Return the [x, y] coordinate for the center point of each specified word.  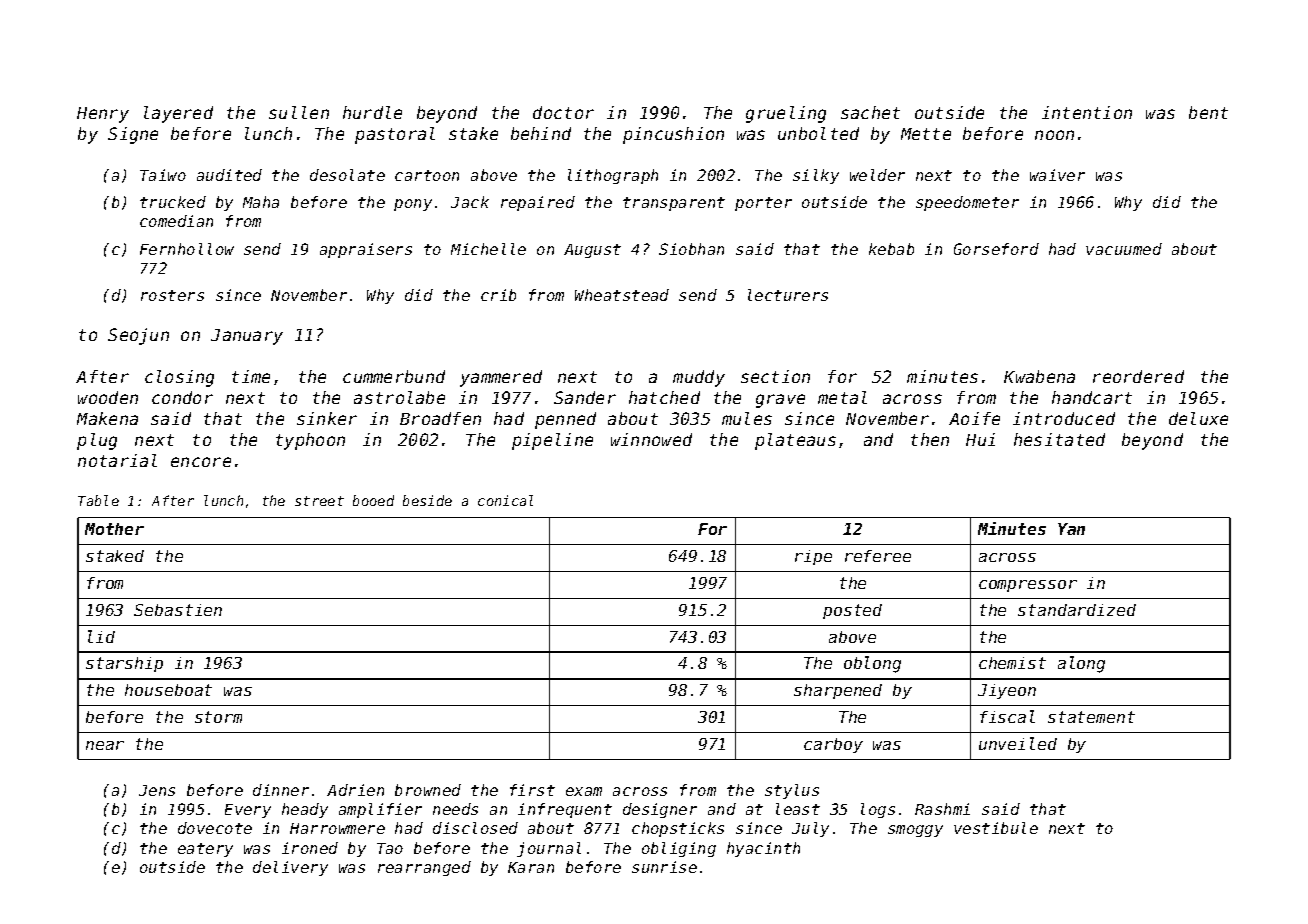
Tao [390, 848]
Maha [261, 202]
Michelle [488, 249]
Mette [926, 134]
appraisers [366, 250]
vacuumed [1124, 249]
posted [852, 611]
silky [816, 176]
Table [98, 500]
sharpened [838, 691]
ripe [813, 557]
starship [124, 664]
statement [1091, 717]
